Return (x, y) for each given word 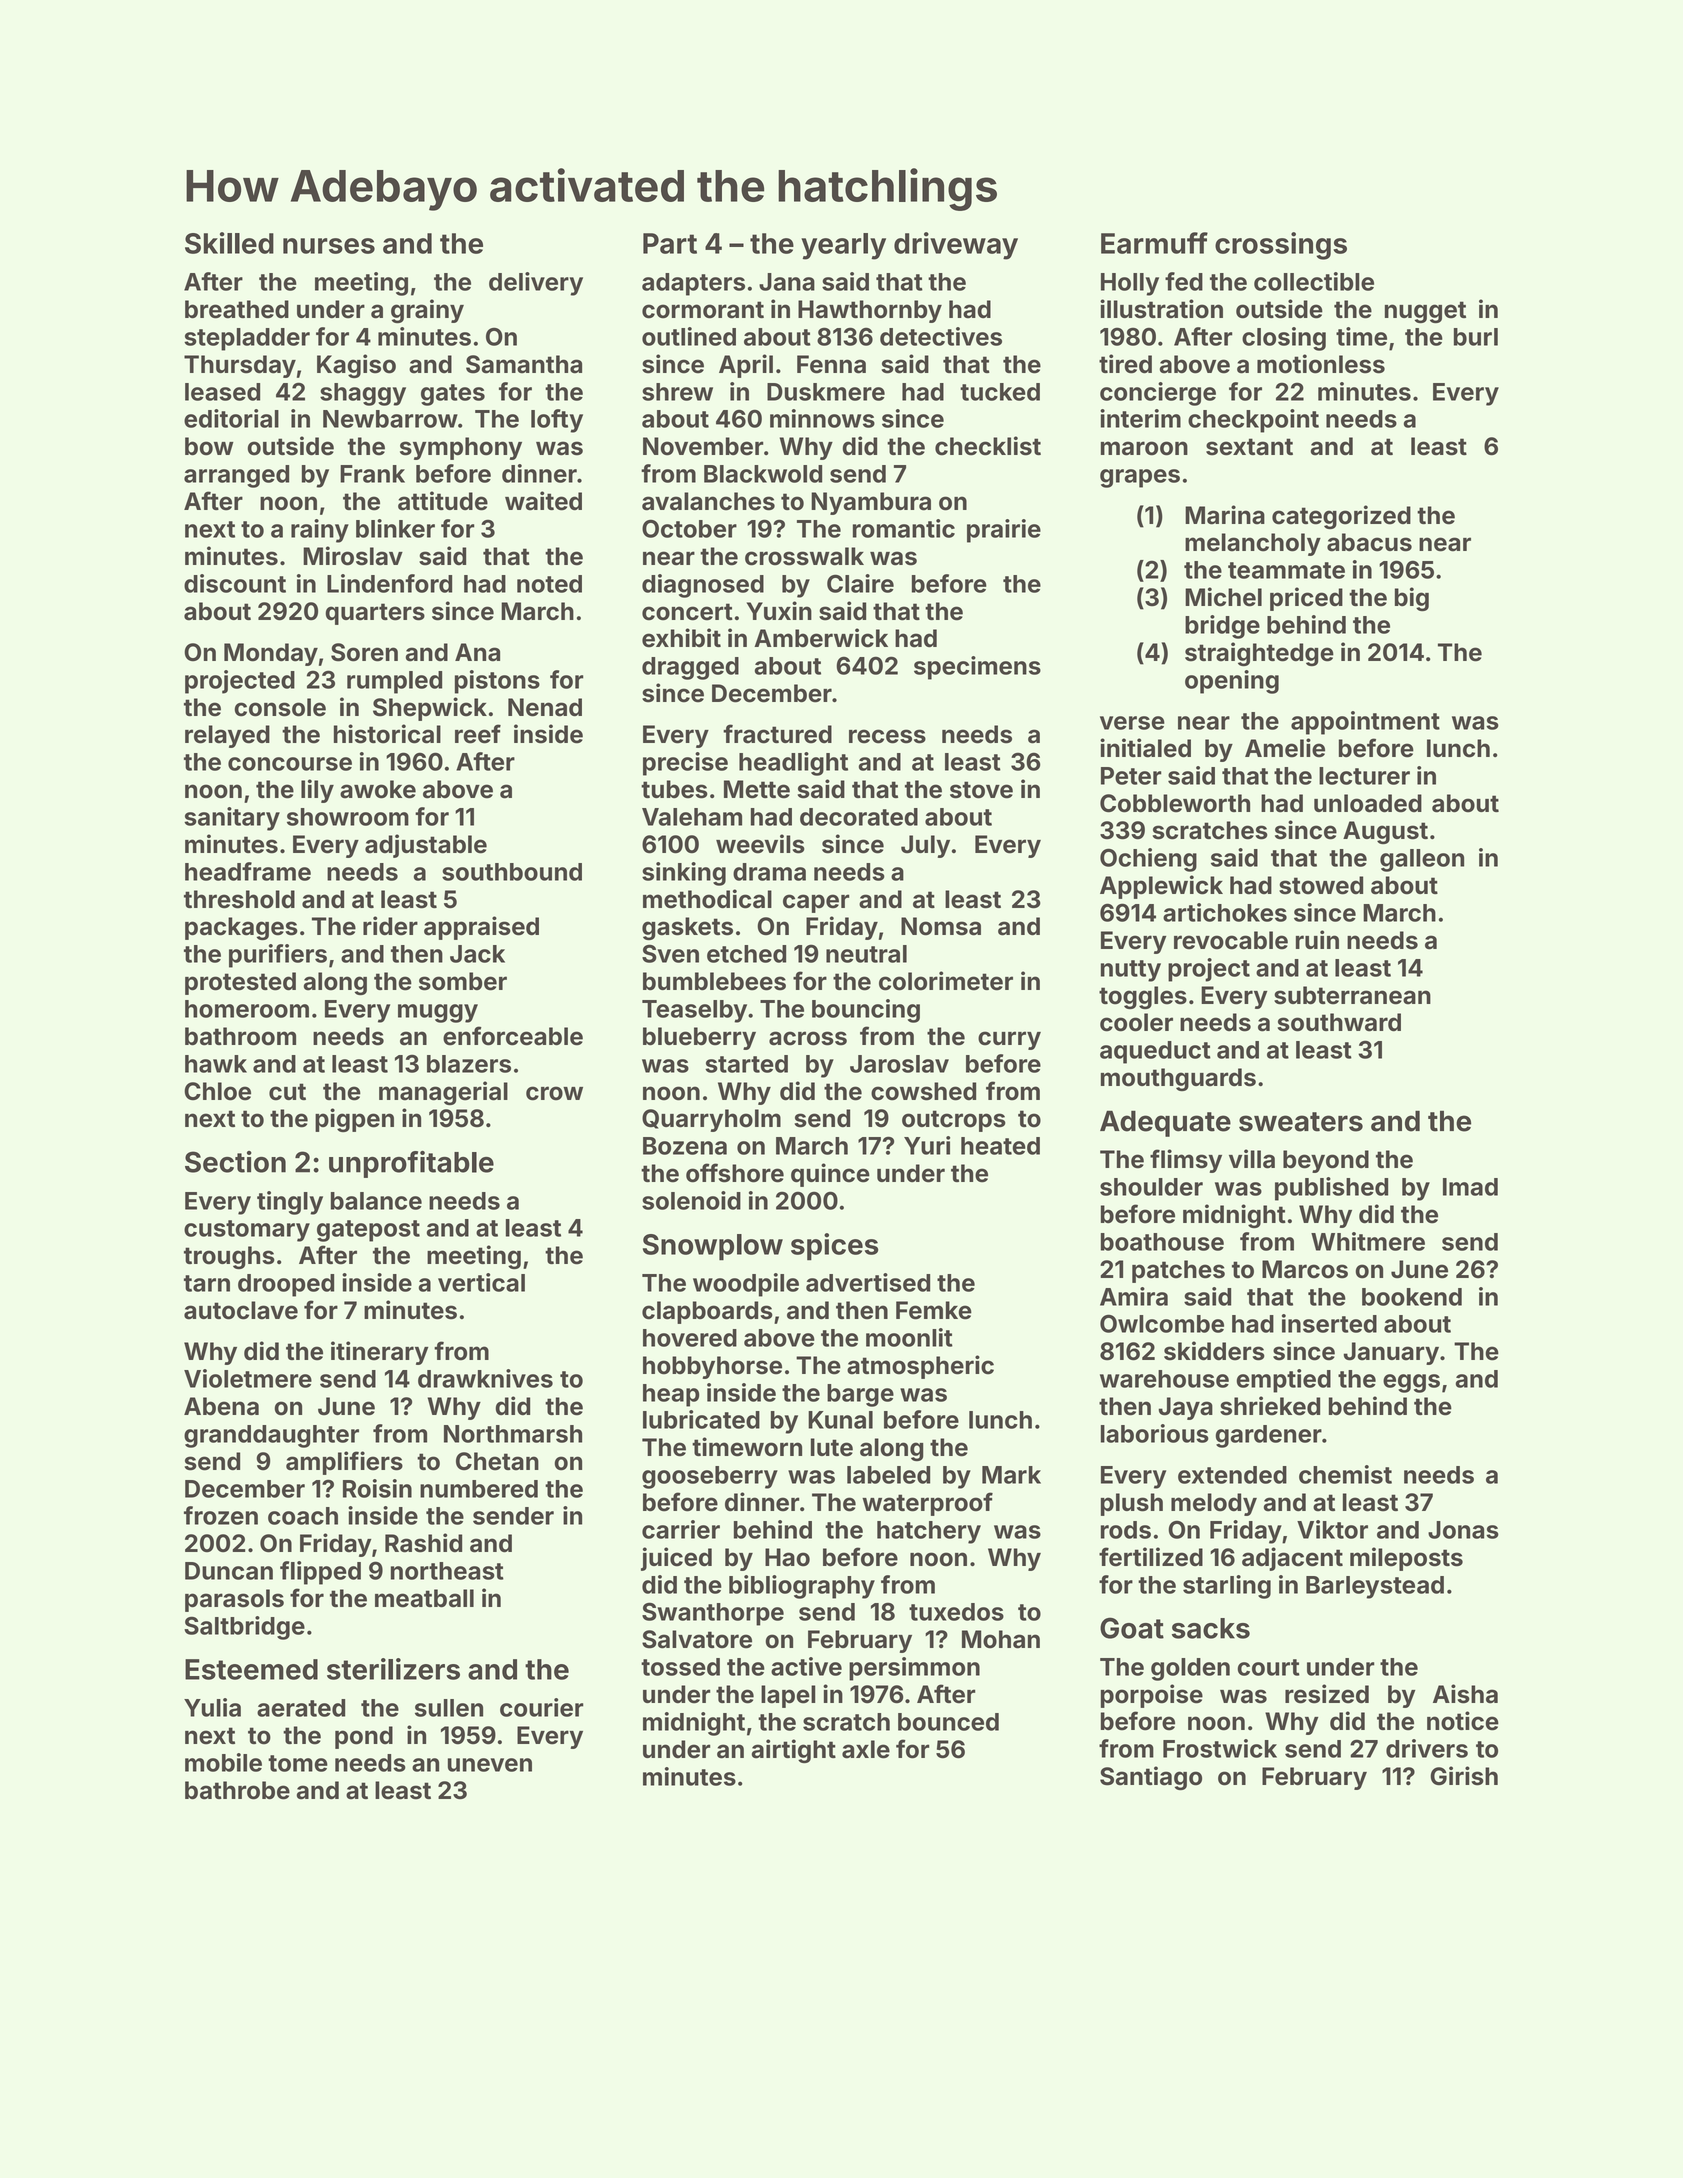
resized (1327, 1694)
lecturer (1364, 776)
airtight (794, 1751)
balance (376, 1201)
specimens (977, 668)
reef (478, 734)
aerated (301, 1708)
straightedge (1259, 654)
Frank (372, 474)
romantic (904, 528)
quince (830, 1175)
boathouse (1162, 1242)
